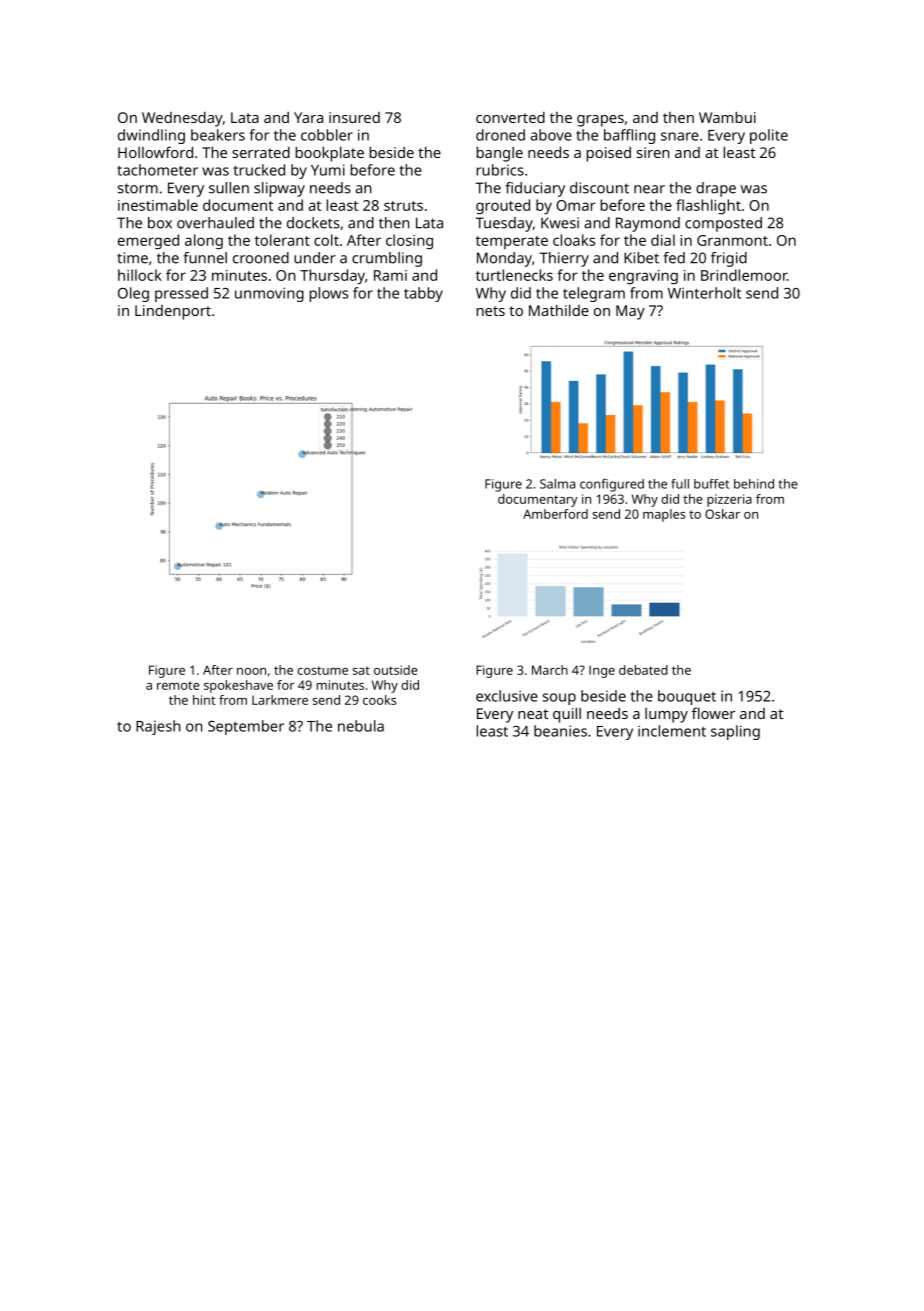 The height and width of the screenshot is (1311, 924). What do you see at coordinates (403, 206) in the screenshot?
I see `struts` at bounding box center [403, 206].
